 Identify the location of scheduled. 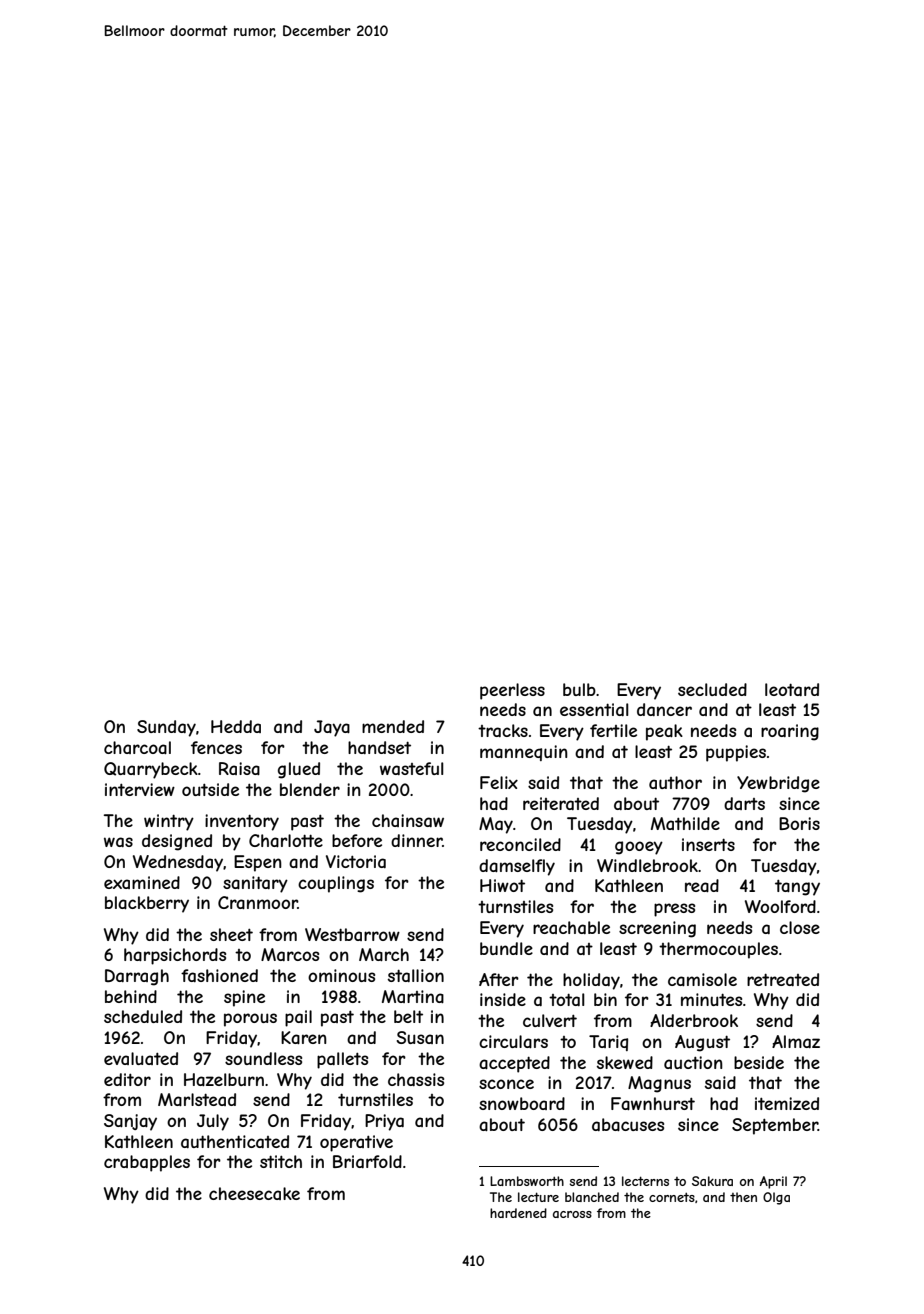
(143, 1016).
